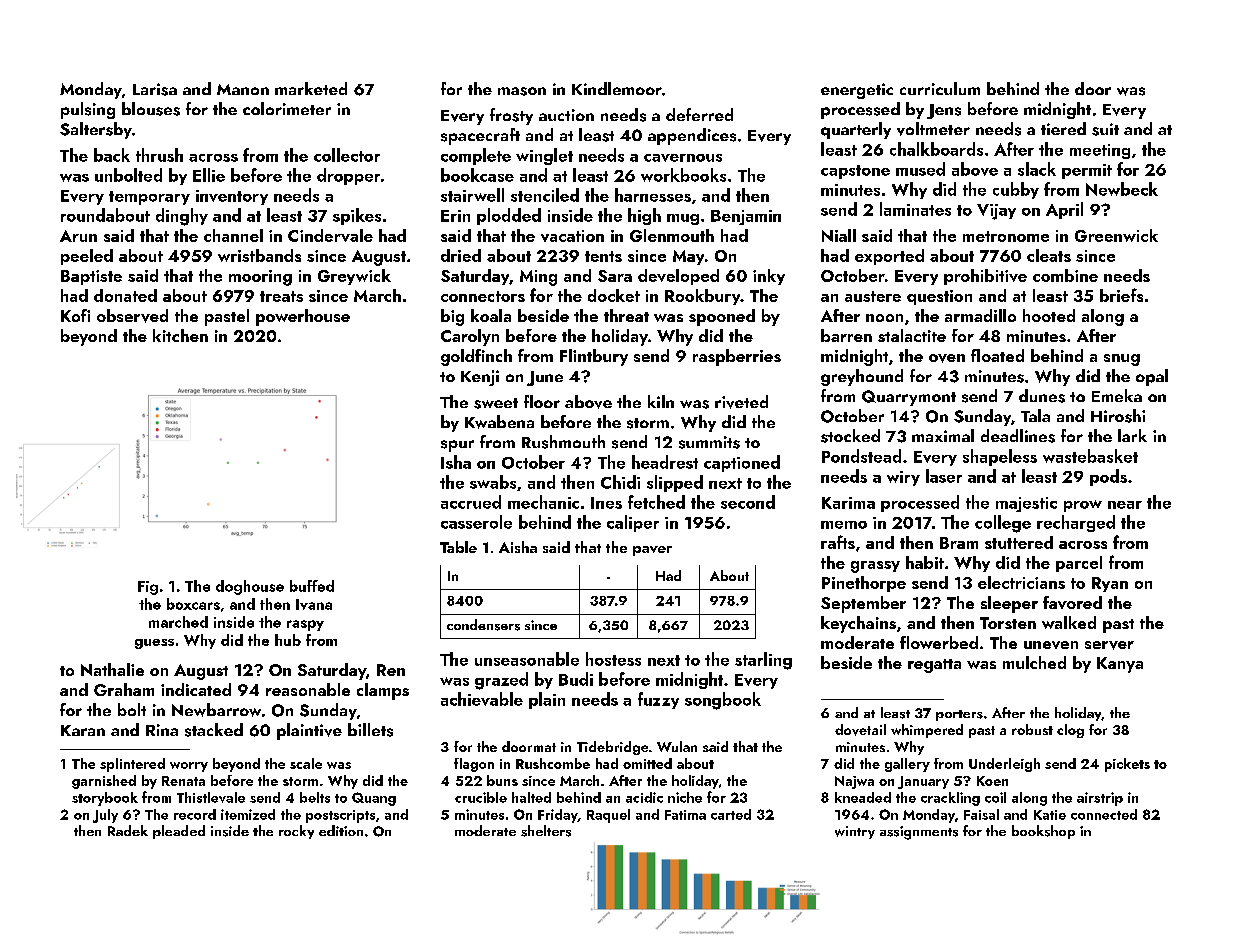 The width and height of the image is (1233, 952). I want to click on parcel, so click(1079, 564).
